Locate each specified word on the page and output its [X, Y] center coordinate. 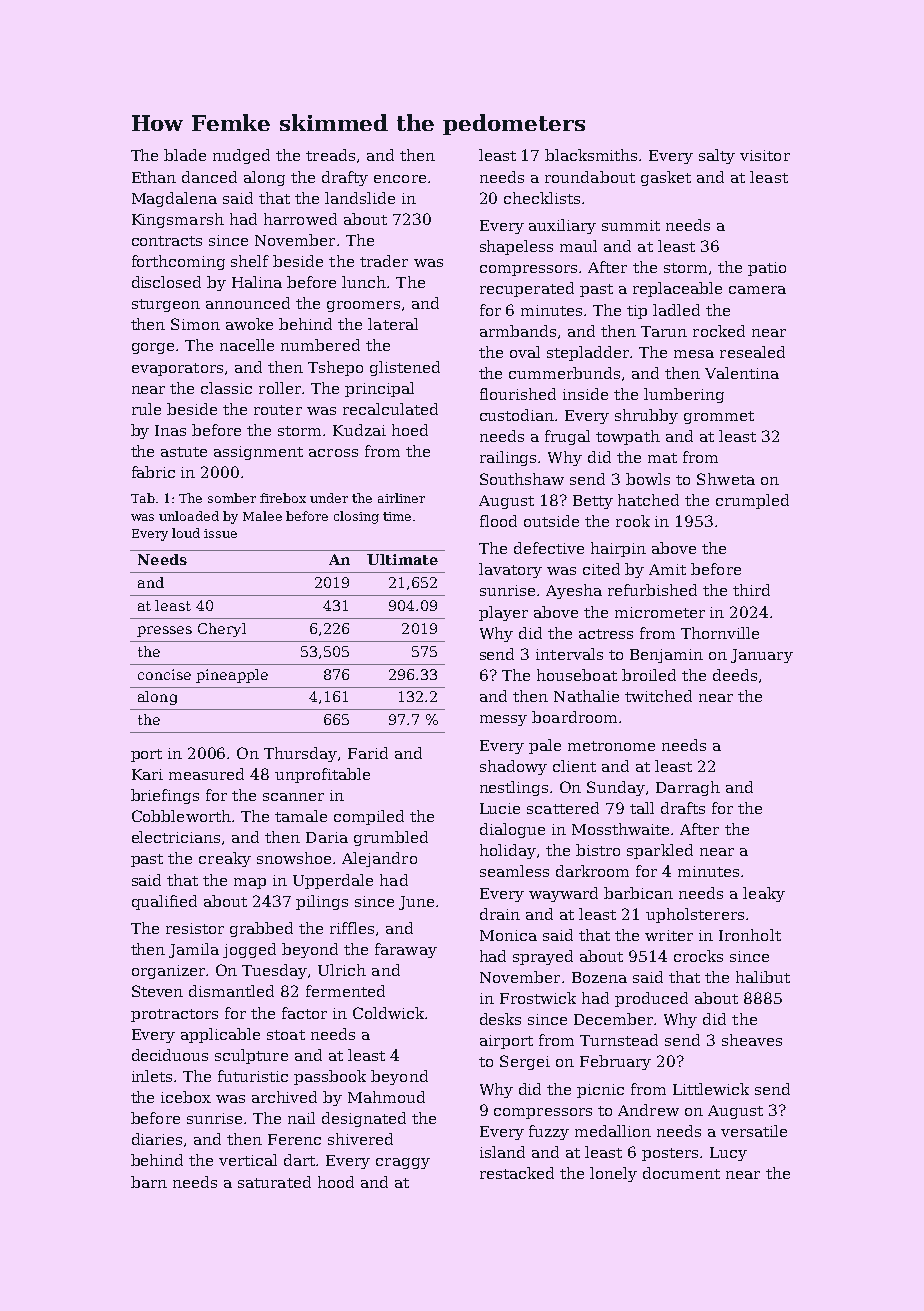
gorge [154, 348]
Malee [262, 516]
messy [503, 720]
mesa [694, 354]
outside [551, 521]
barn [149, 1182]
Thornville [720, 633]
